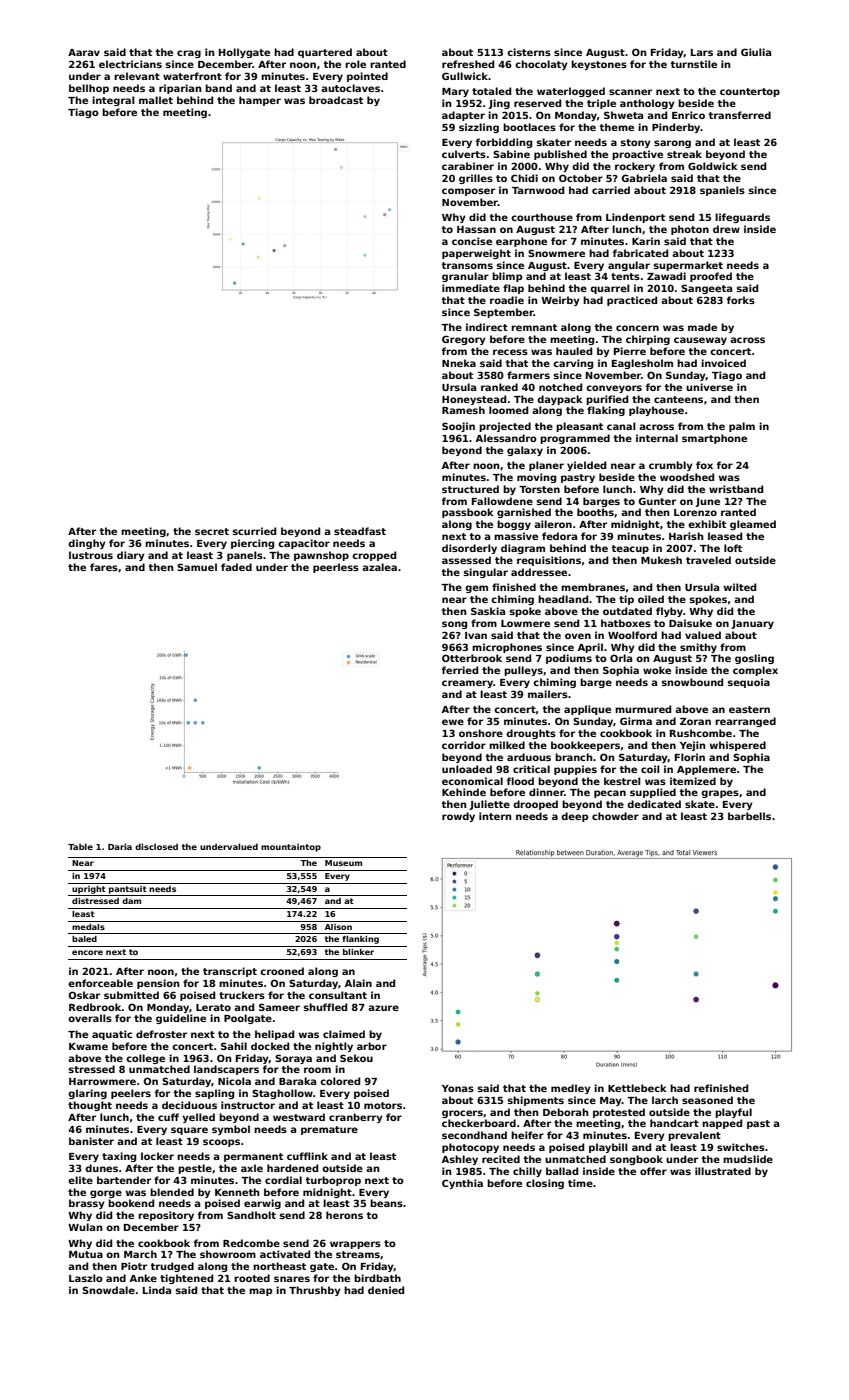 This screenshot has height=1400, width=849. Describe the element at coordinates (172, 1267) in the screenshot. I see `trudged` at that location.
